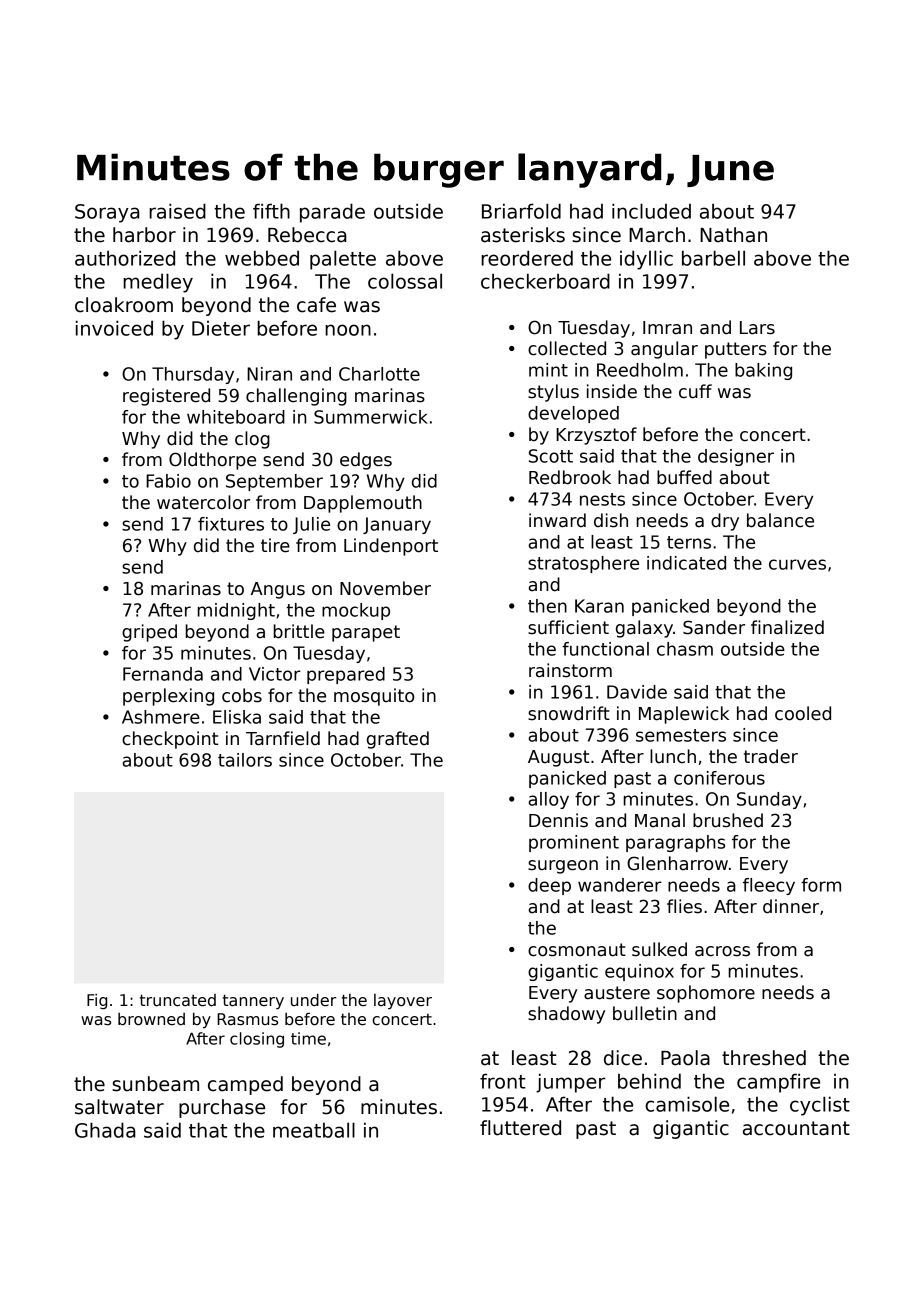 The height and width of the screenshot is (1311, 924). What do you see at coordinates (332, 213) in the screenshot?
I see `parade` at bounding box center [332, 213].
